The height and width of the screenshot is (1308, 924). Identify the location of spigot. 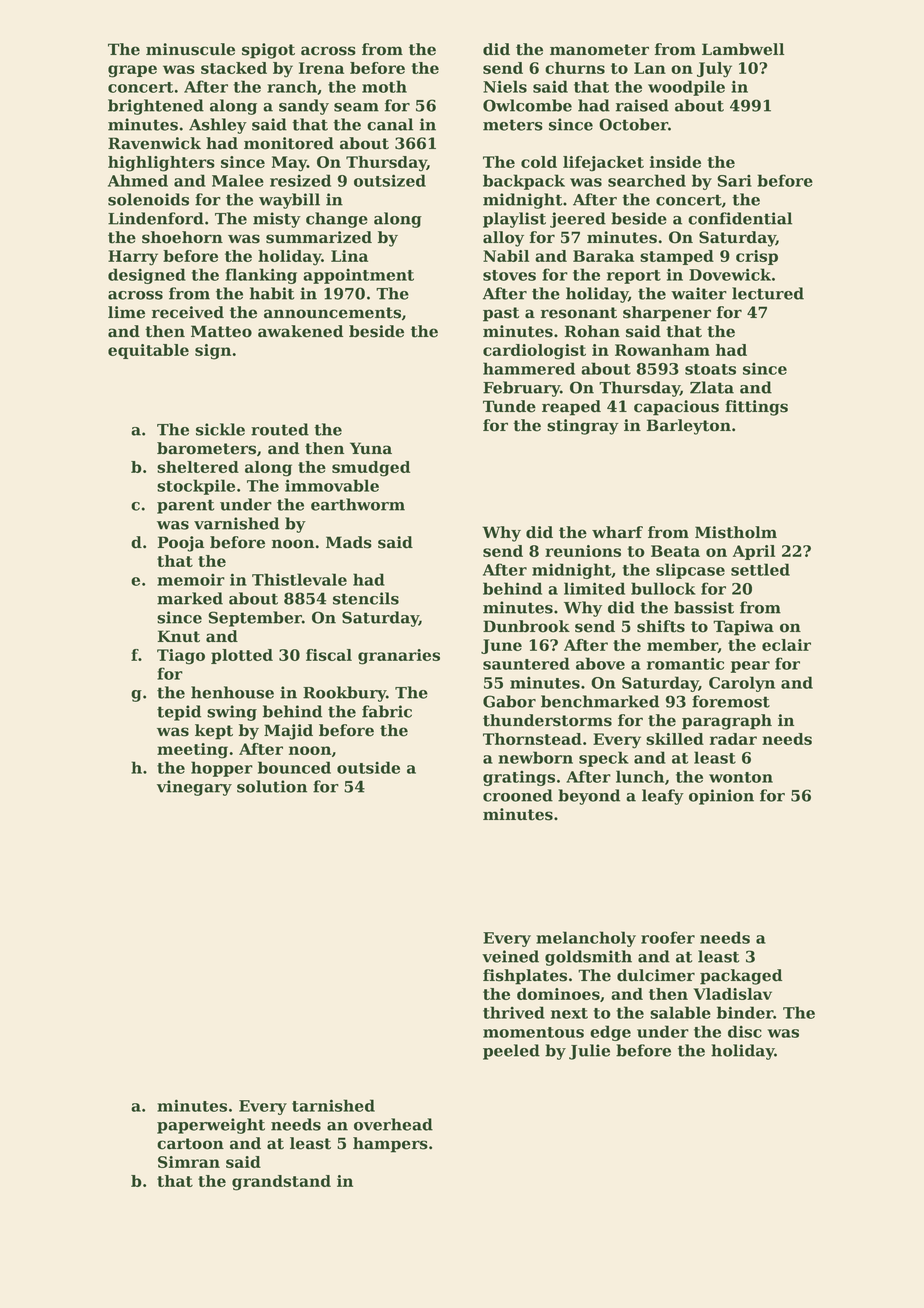
(268, 51).
